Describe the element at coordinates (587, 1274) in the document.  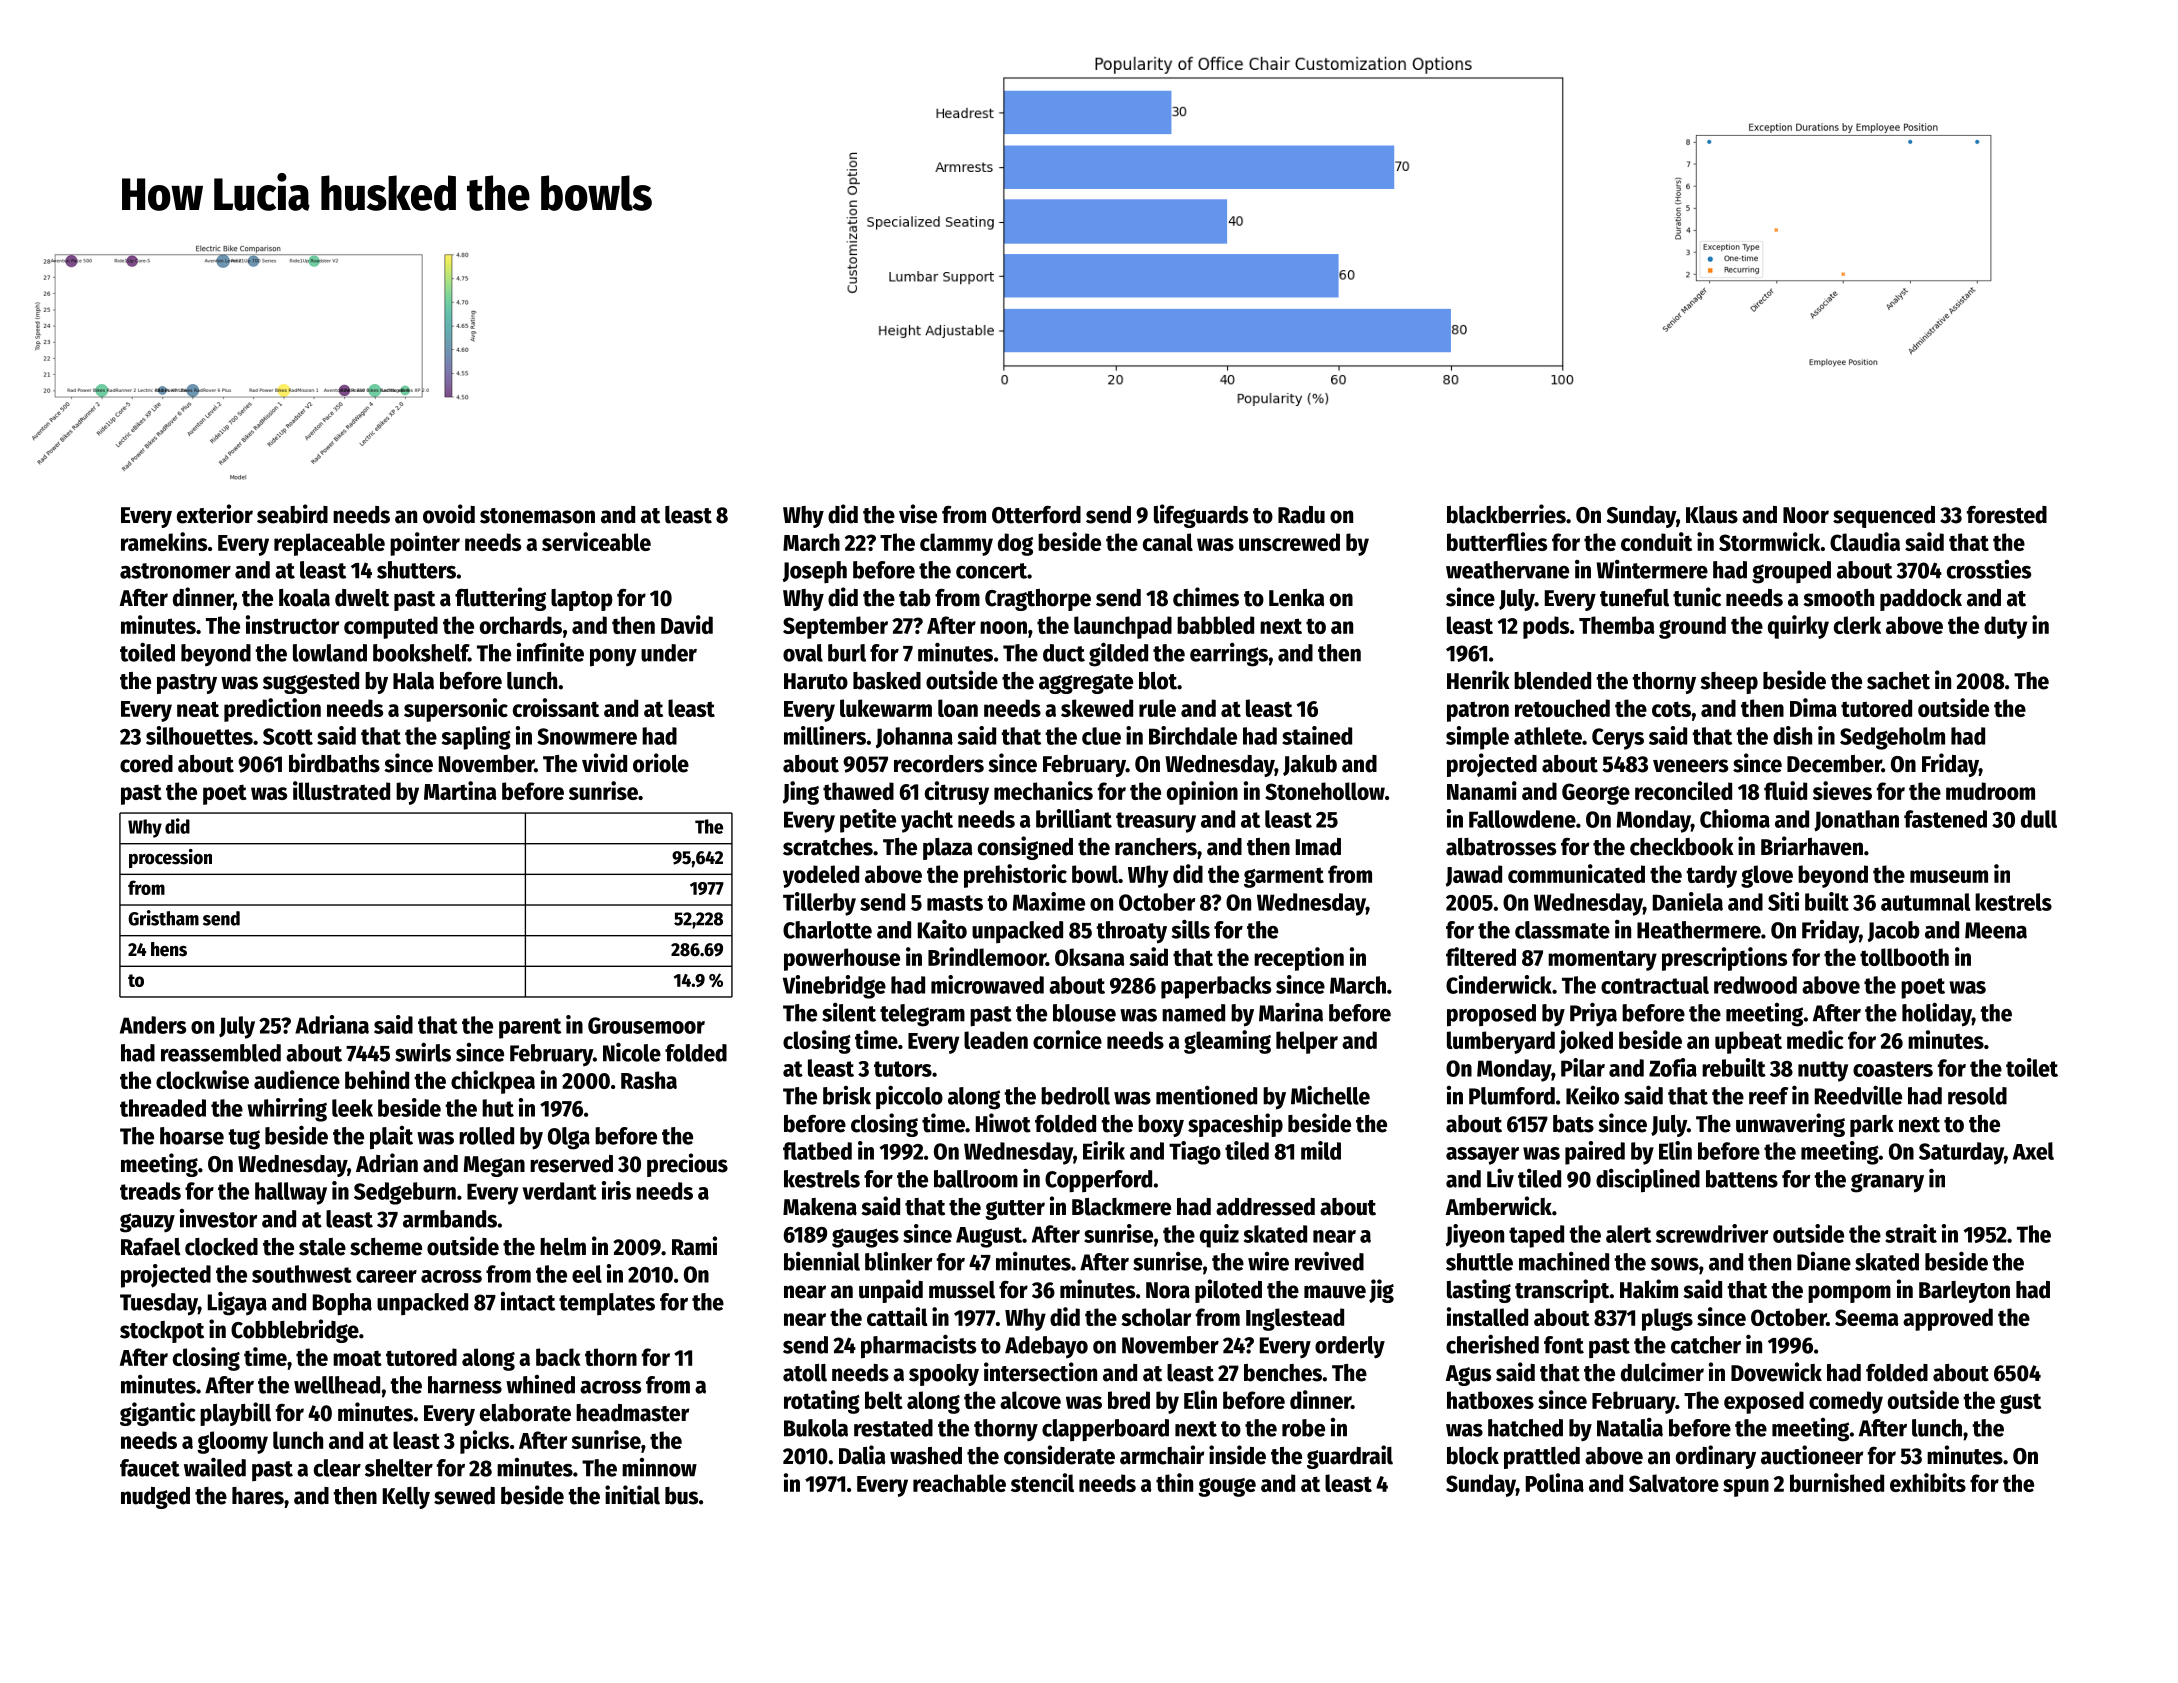
I see `eel` at that location.
